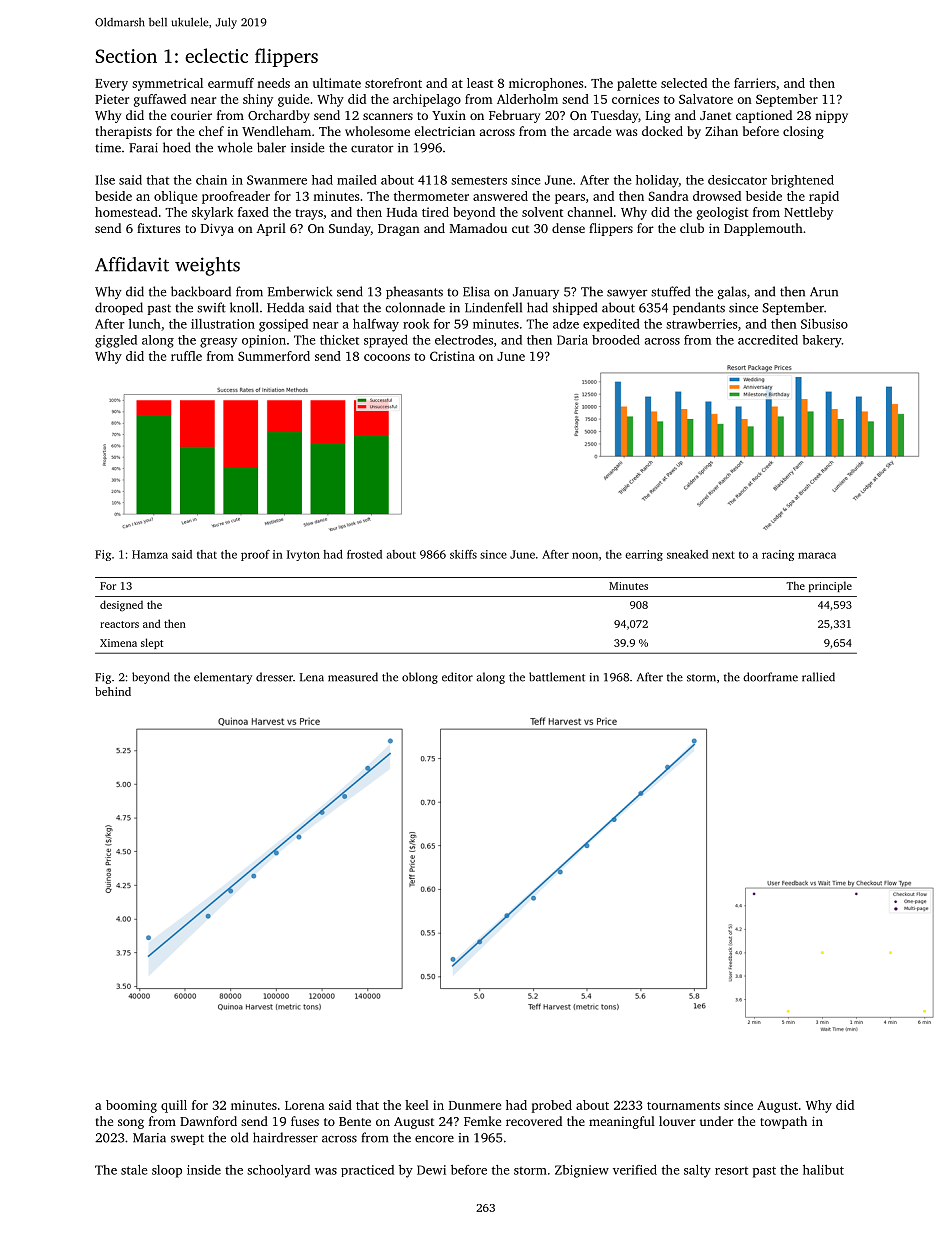  Describe the element at coordinates (722, 213) in the document. I see `geologist` at that location.
